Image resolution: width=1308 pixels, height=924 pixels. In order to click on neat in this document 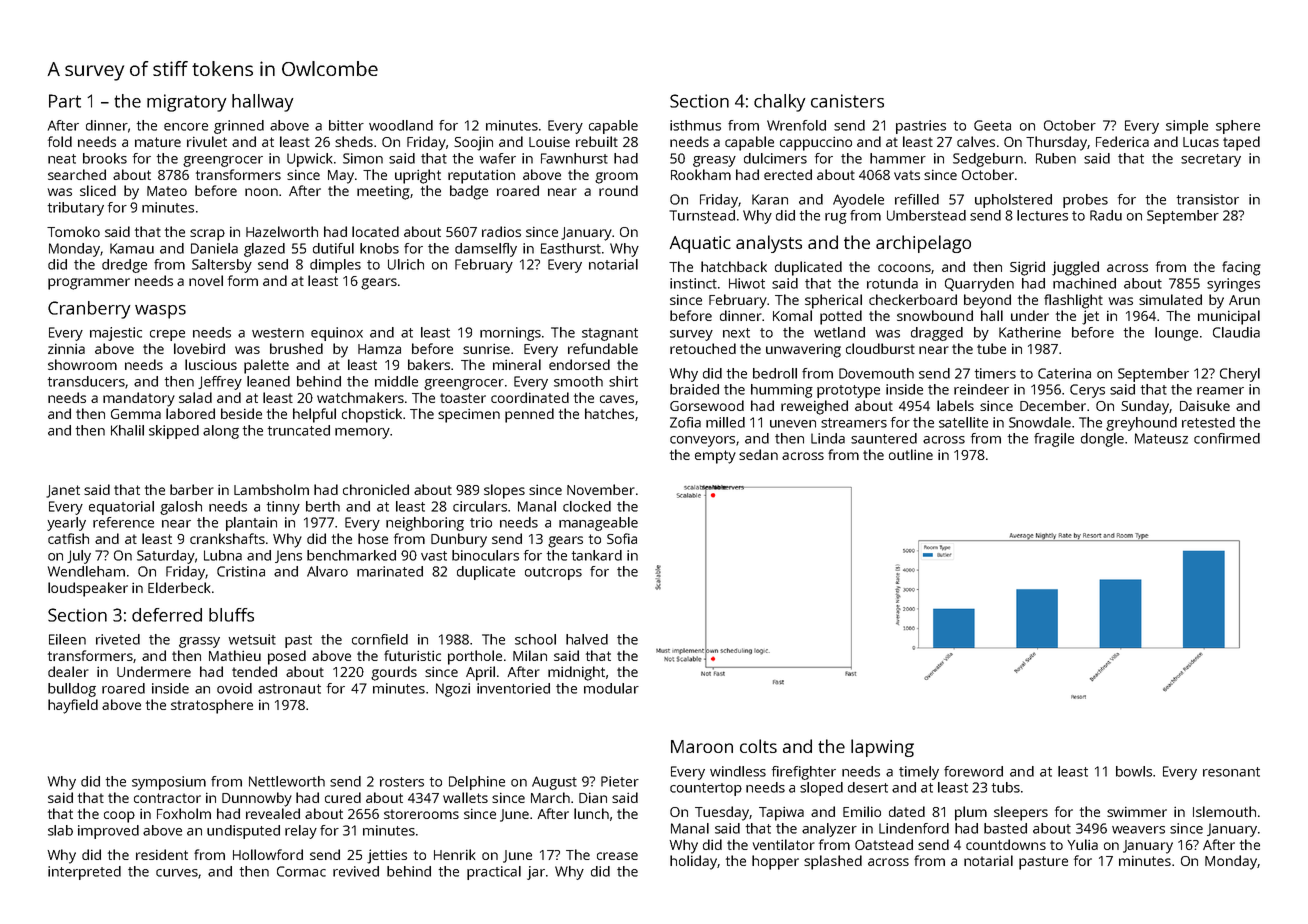, I will do `click(62, 159)`.
